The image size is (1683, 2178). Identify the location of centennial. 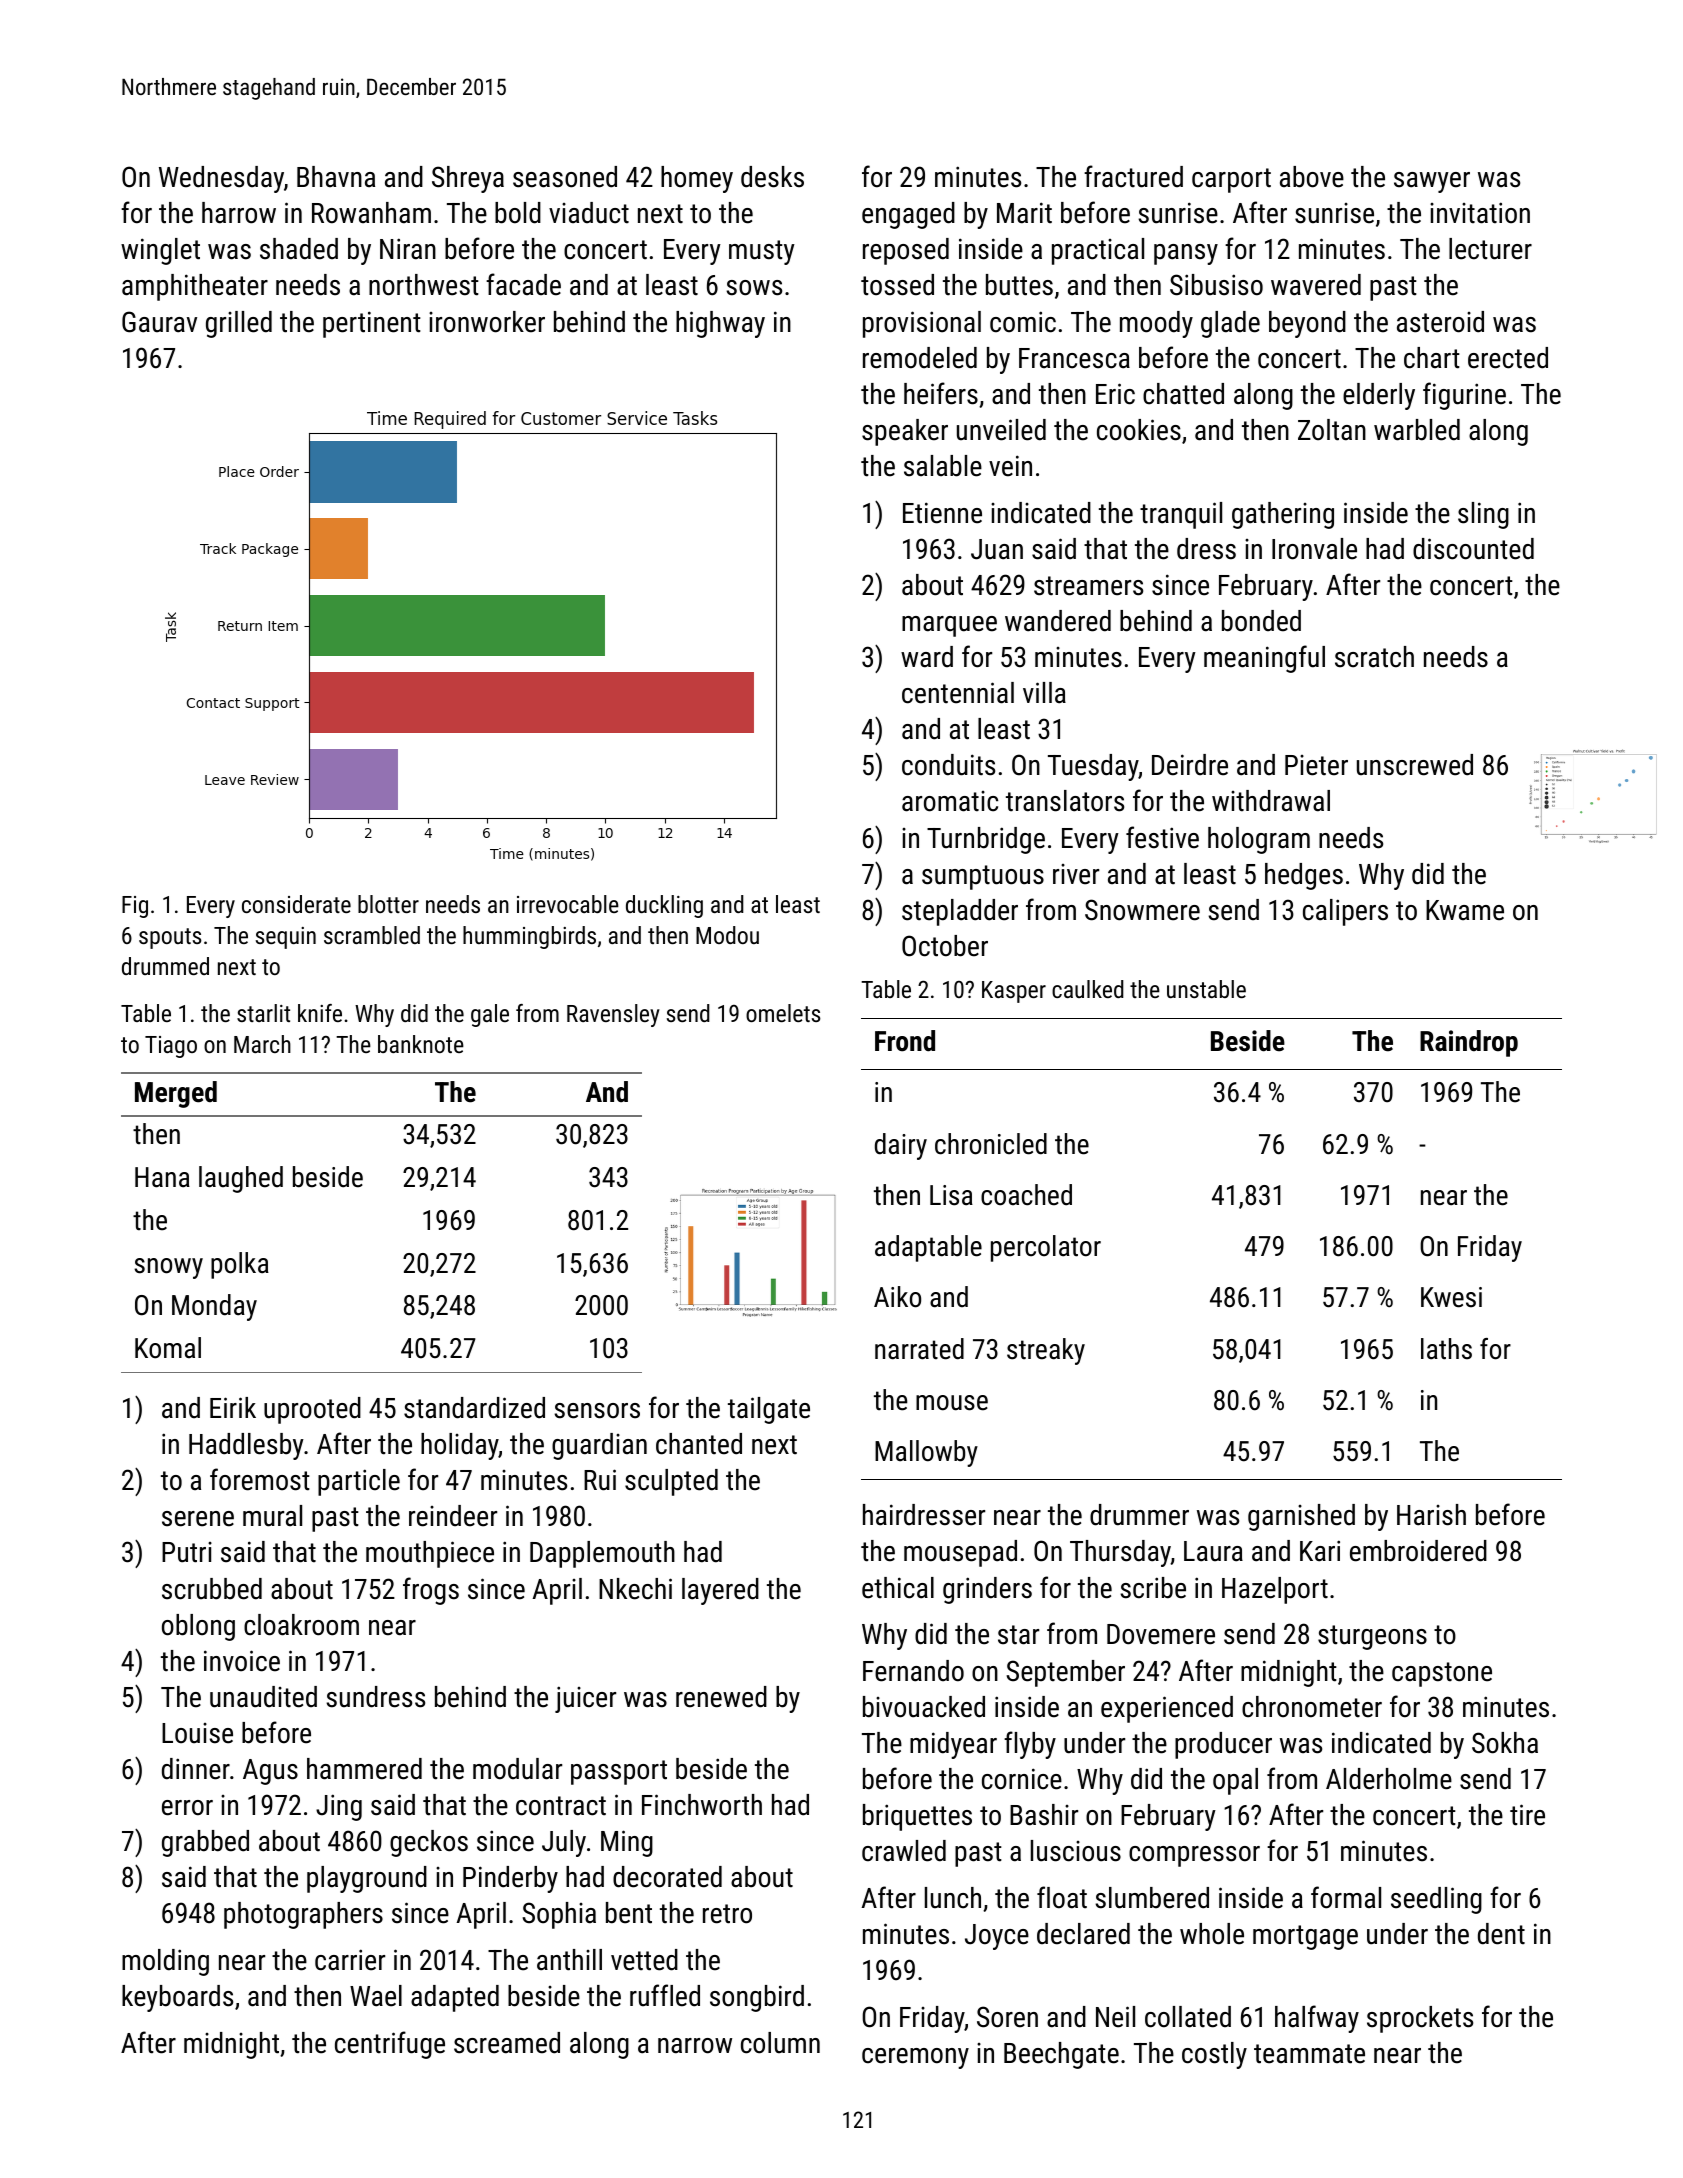
(958, 693).
